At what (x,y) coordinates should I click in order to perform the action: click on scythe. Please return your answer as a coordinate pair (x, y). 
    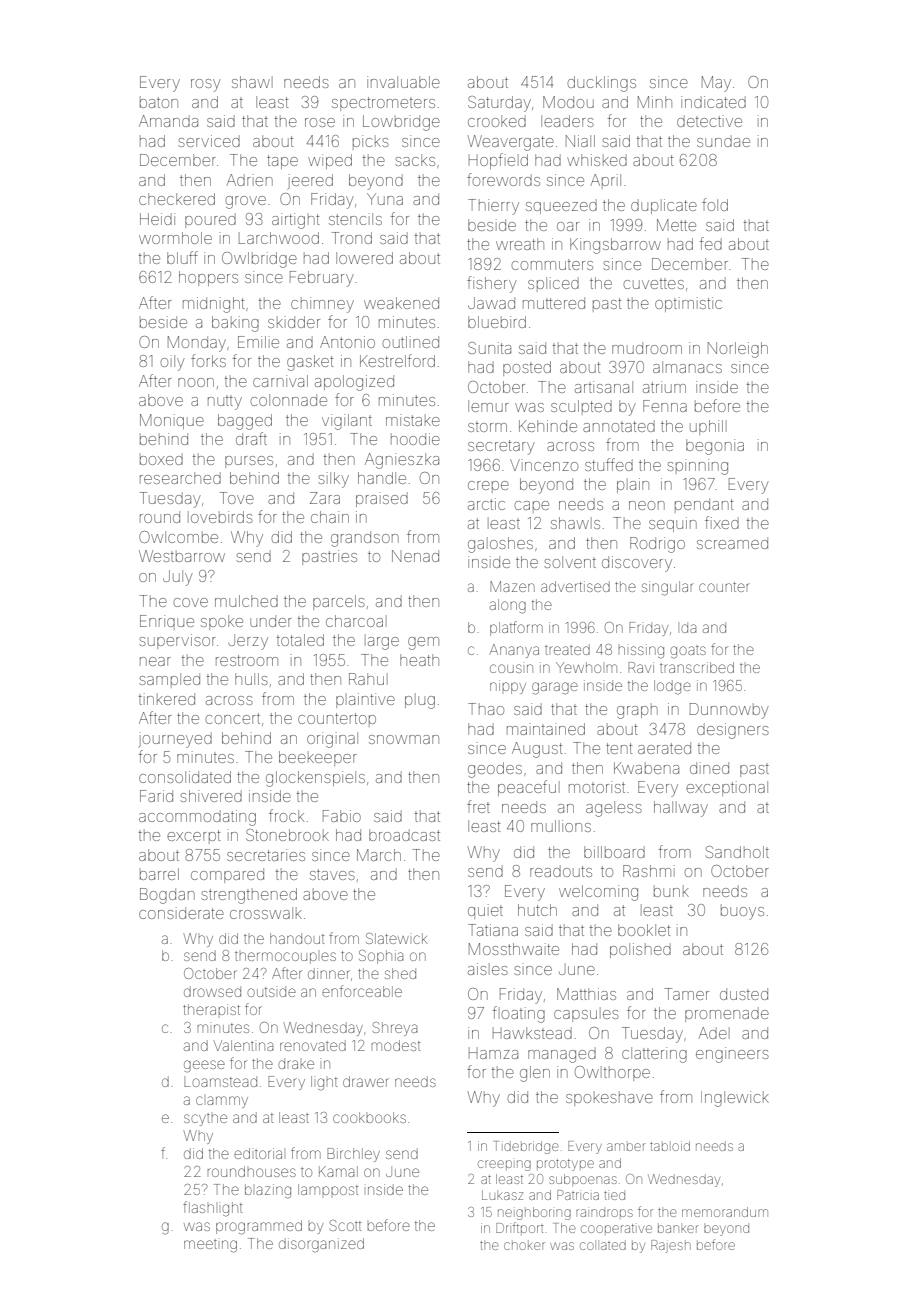
    Looking at the image, I should click on (205, 1120).
